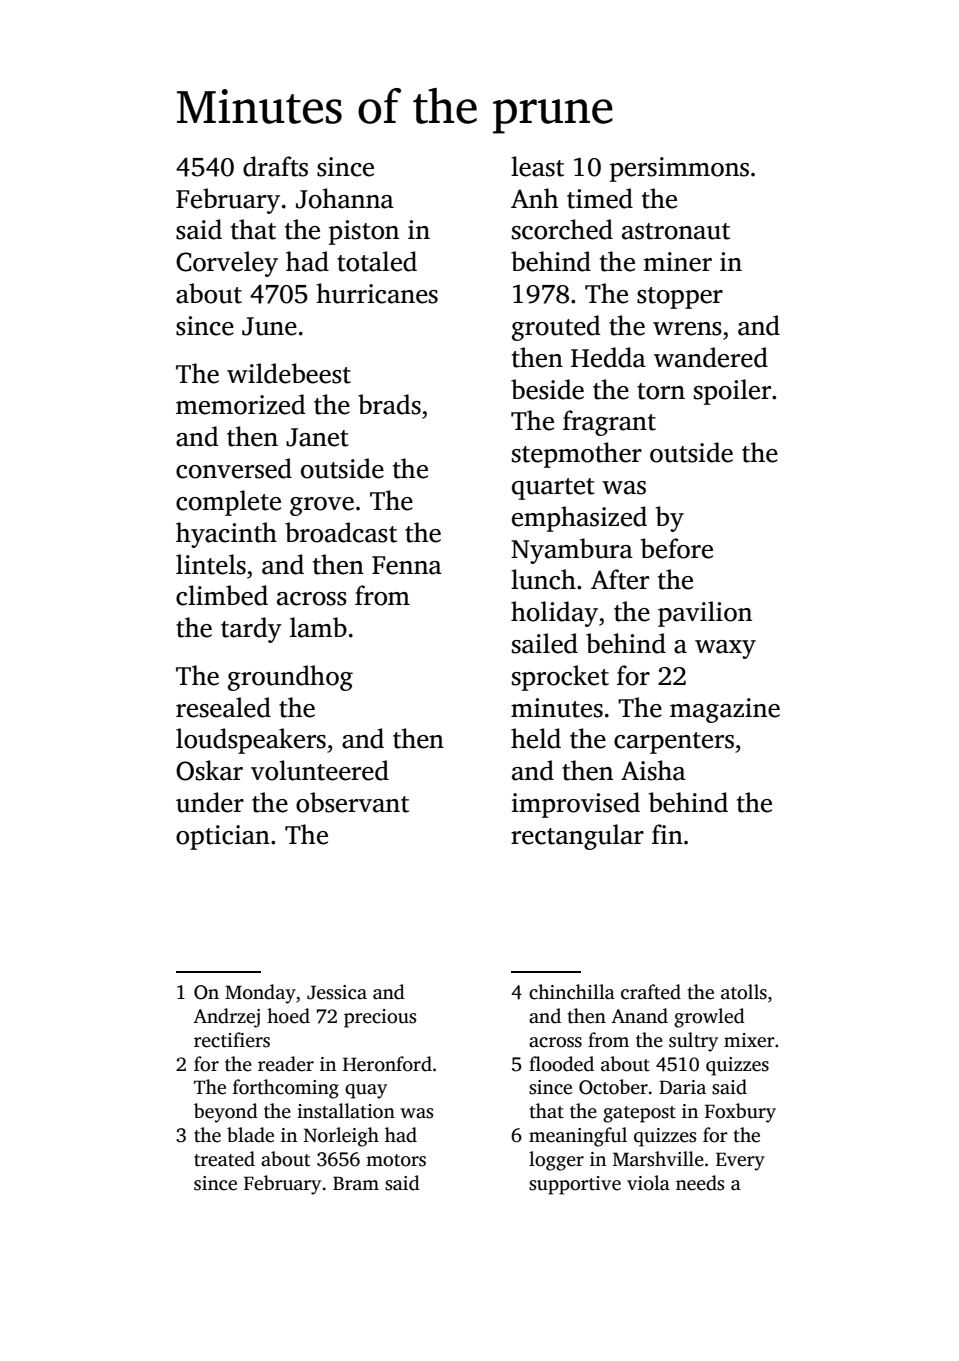  I want to click on fin, so click(667, 834).
